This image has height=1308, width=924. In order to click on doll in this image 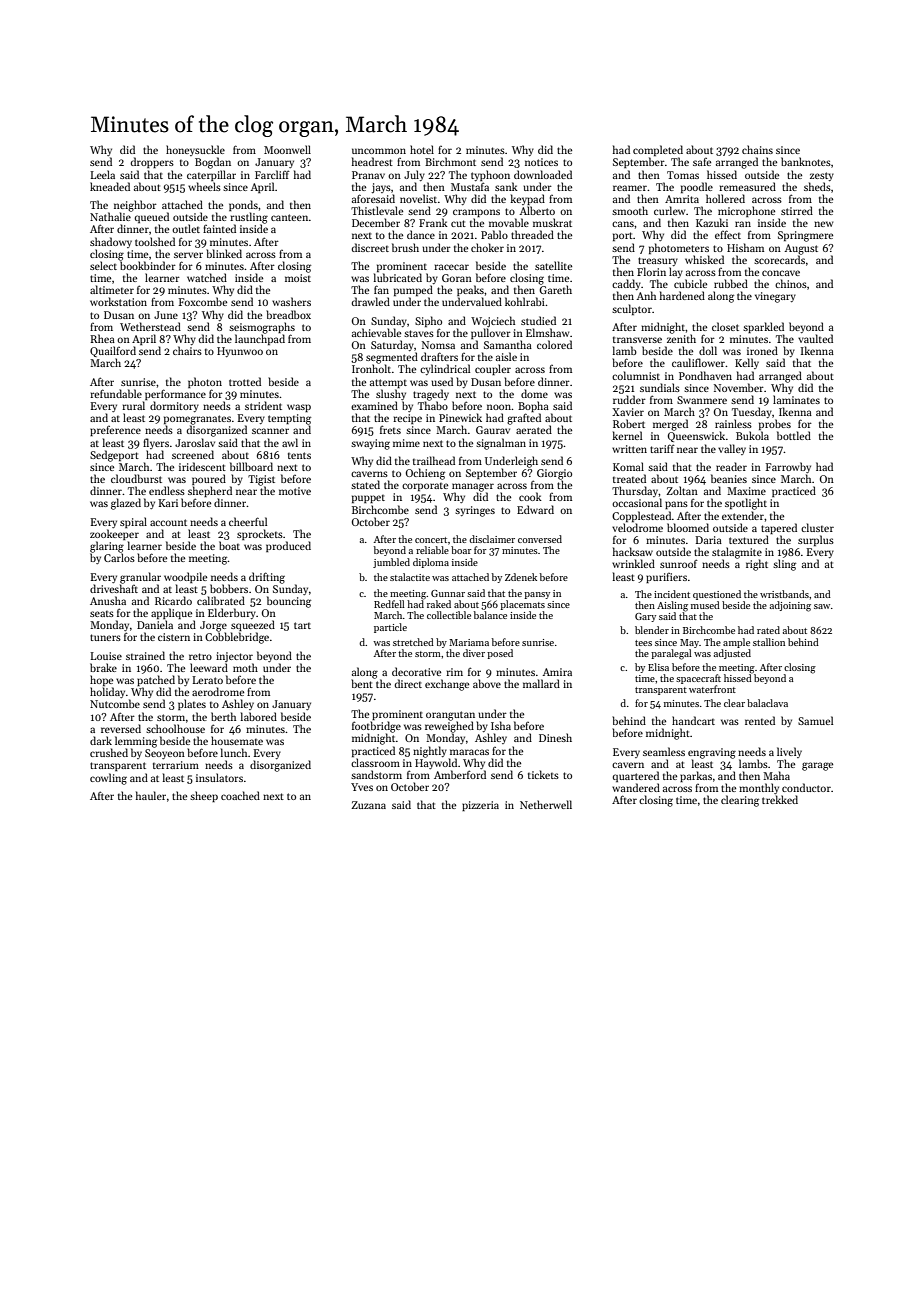, I will do `click(708, 350)`.
